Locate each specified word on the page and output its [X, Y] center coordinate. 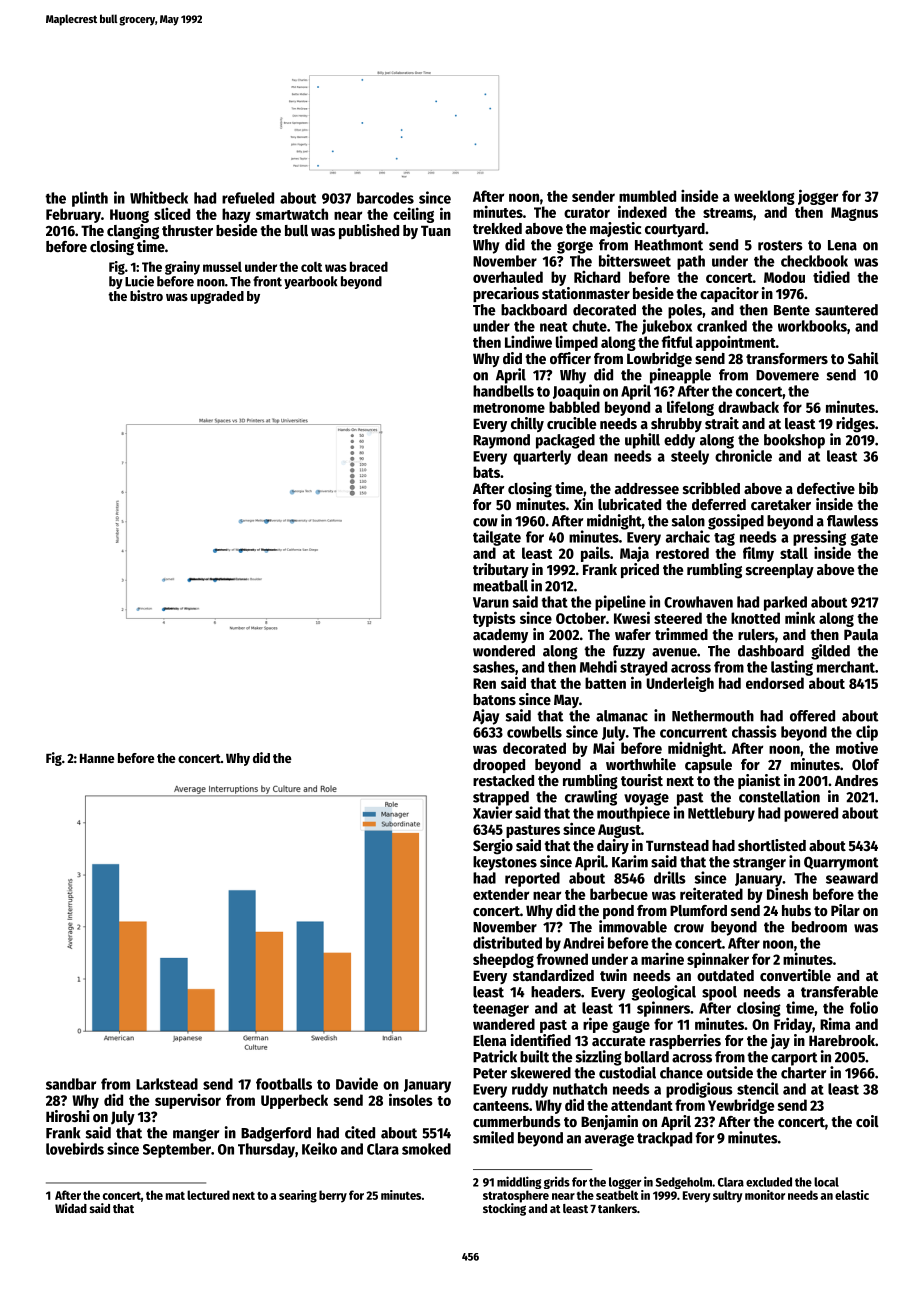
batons [494, 699]
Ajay [486, 717]
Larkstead [167, 1084]
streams [728, 213]
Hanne [97, 758]
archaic [688, 536]
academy [500, 636]
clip [867, 733]
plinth [90, 199]
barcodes [385, 198]
